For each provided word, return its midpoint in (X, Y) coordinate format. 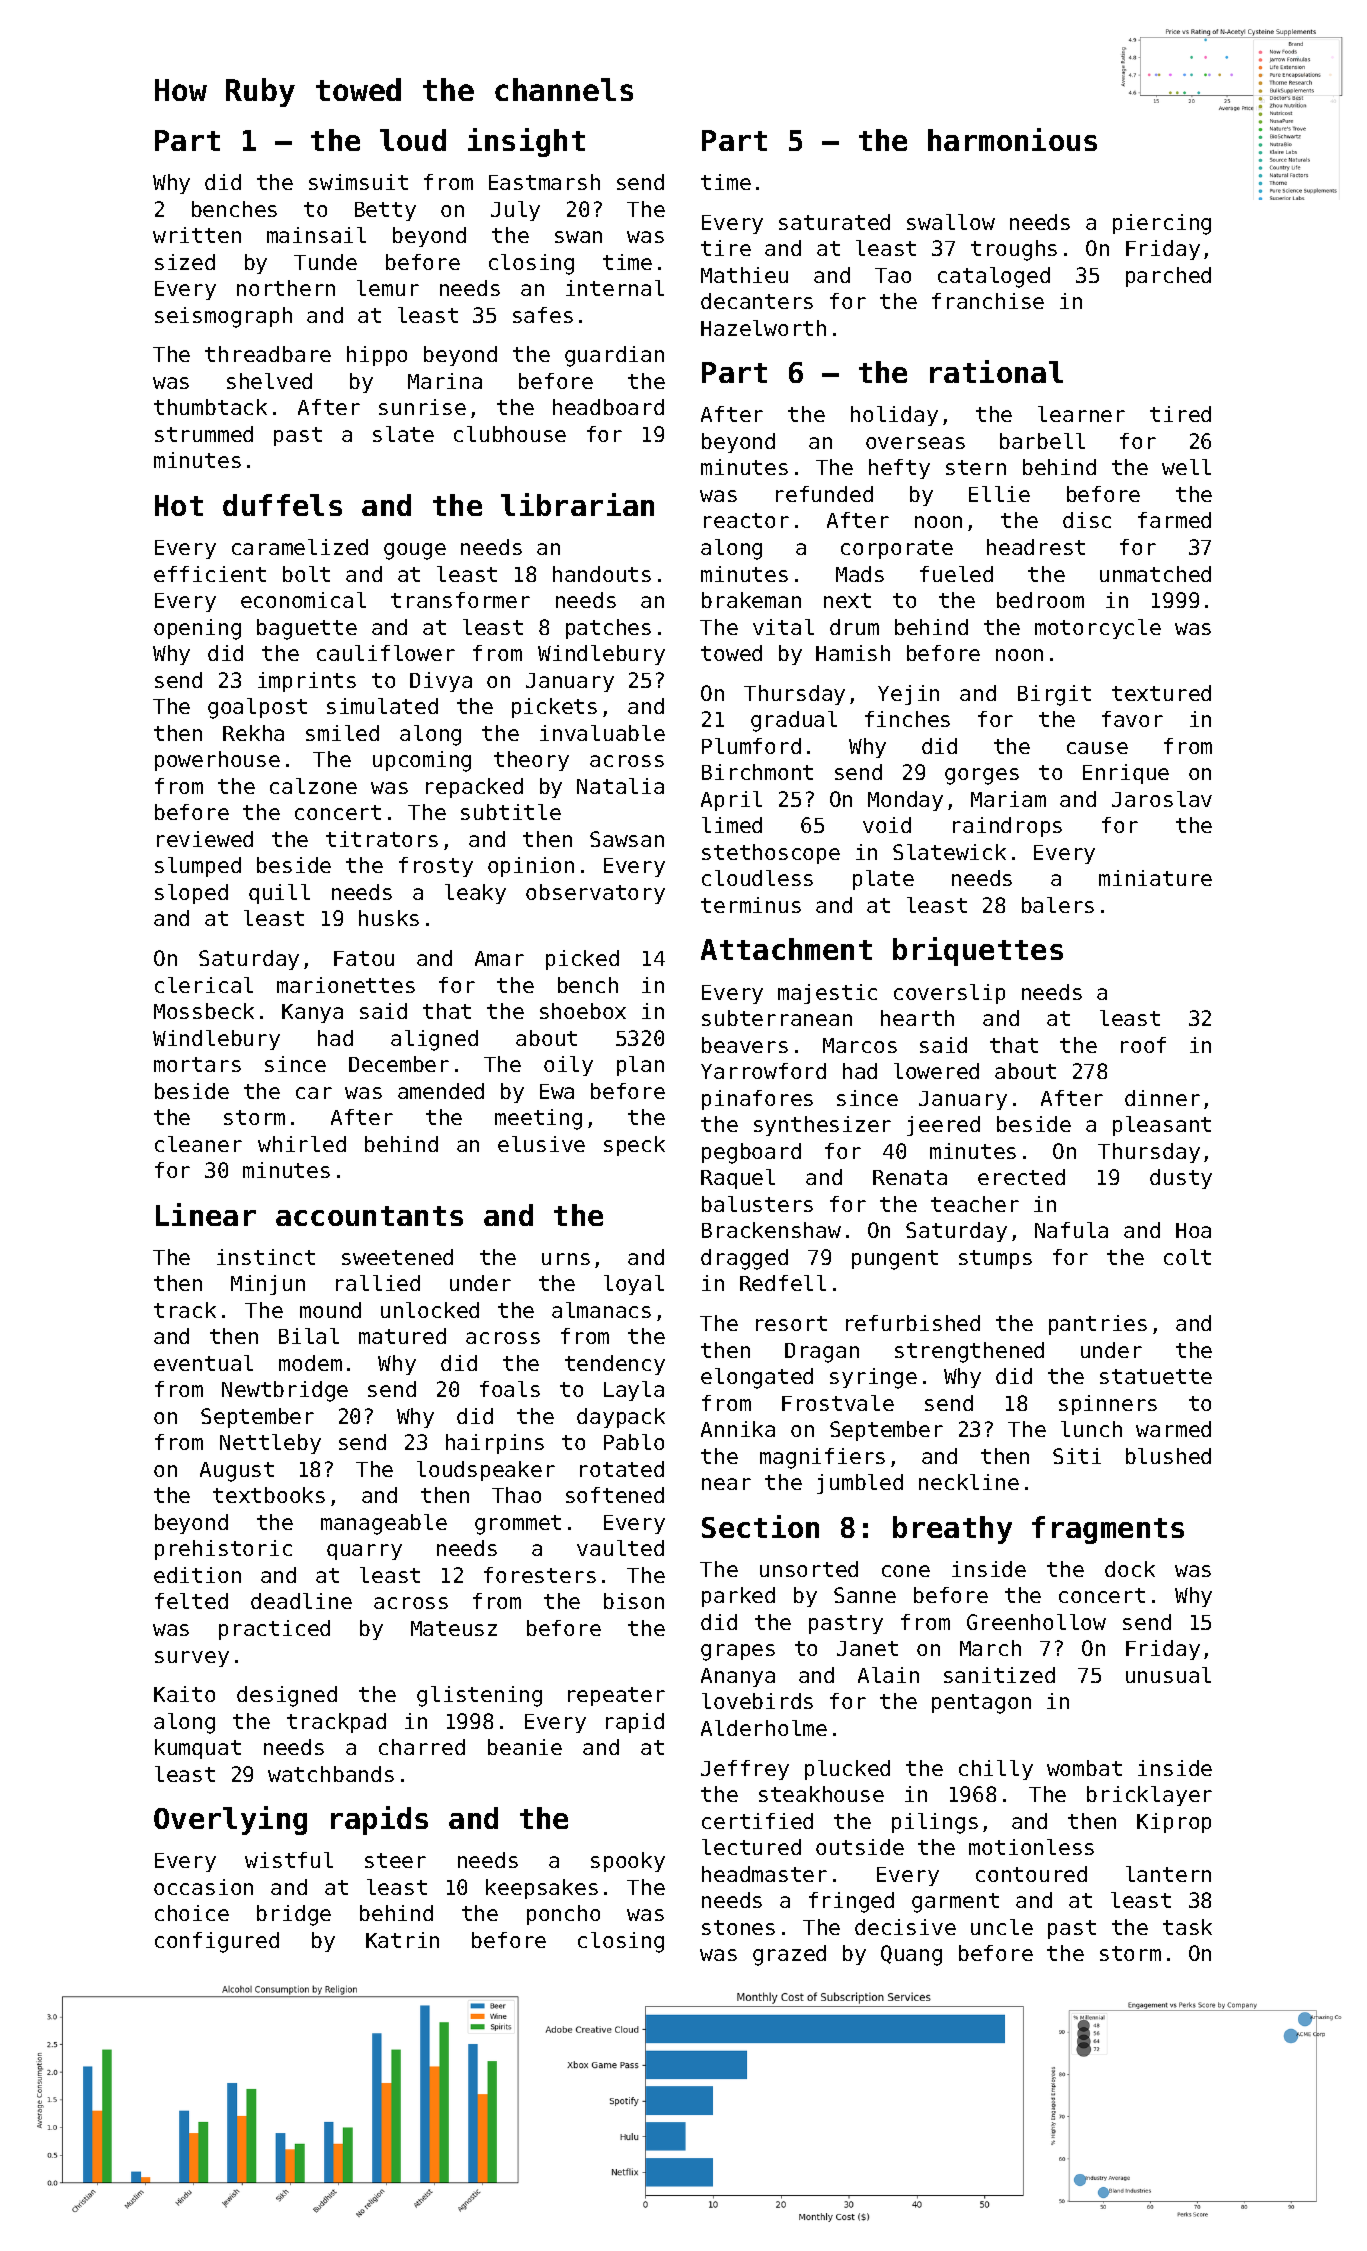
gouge (415, 551)
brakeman (751, 600)
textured (1161, 693)
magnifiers (822, 1458)
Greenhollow (1036, 1622)
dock (1130, 1569)
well (1186, 467)
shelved (269, 381)
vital (783, 627)
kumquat (198, 1749)
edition (197, 1575)
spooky (628, 1862)
